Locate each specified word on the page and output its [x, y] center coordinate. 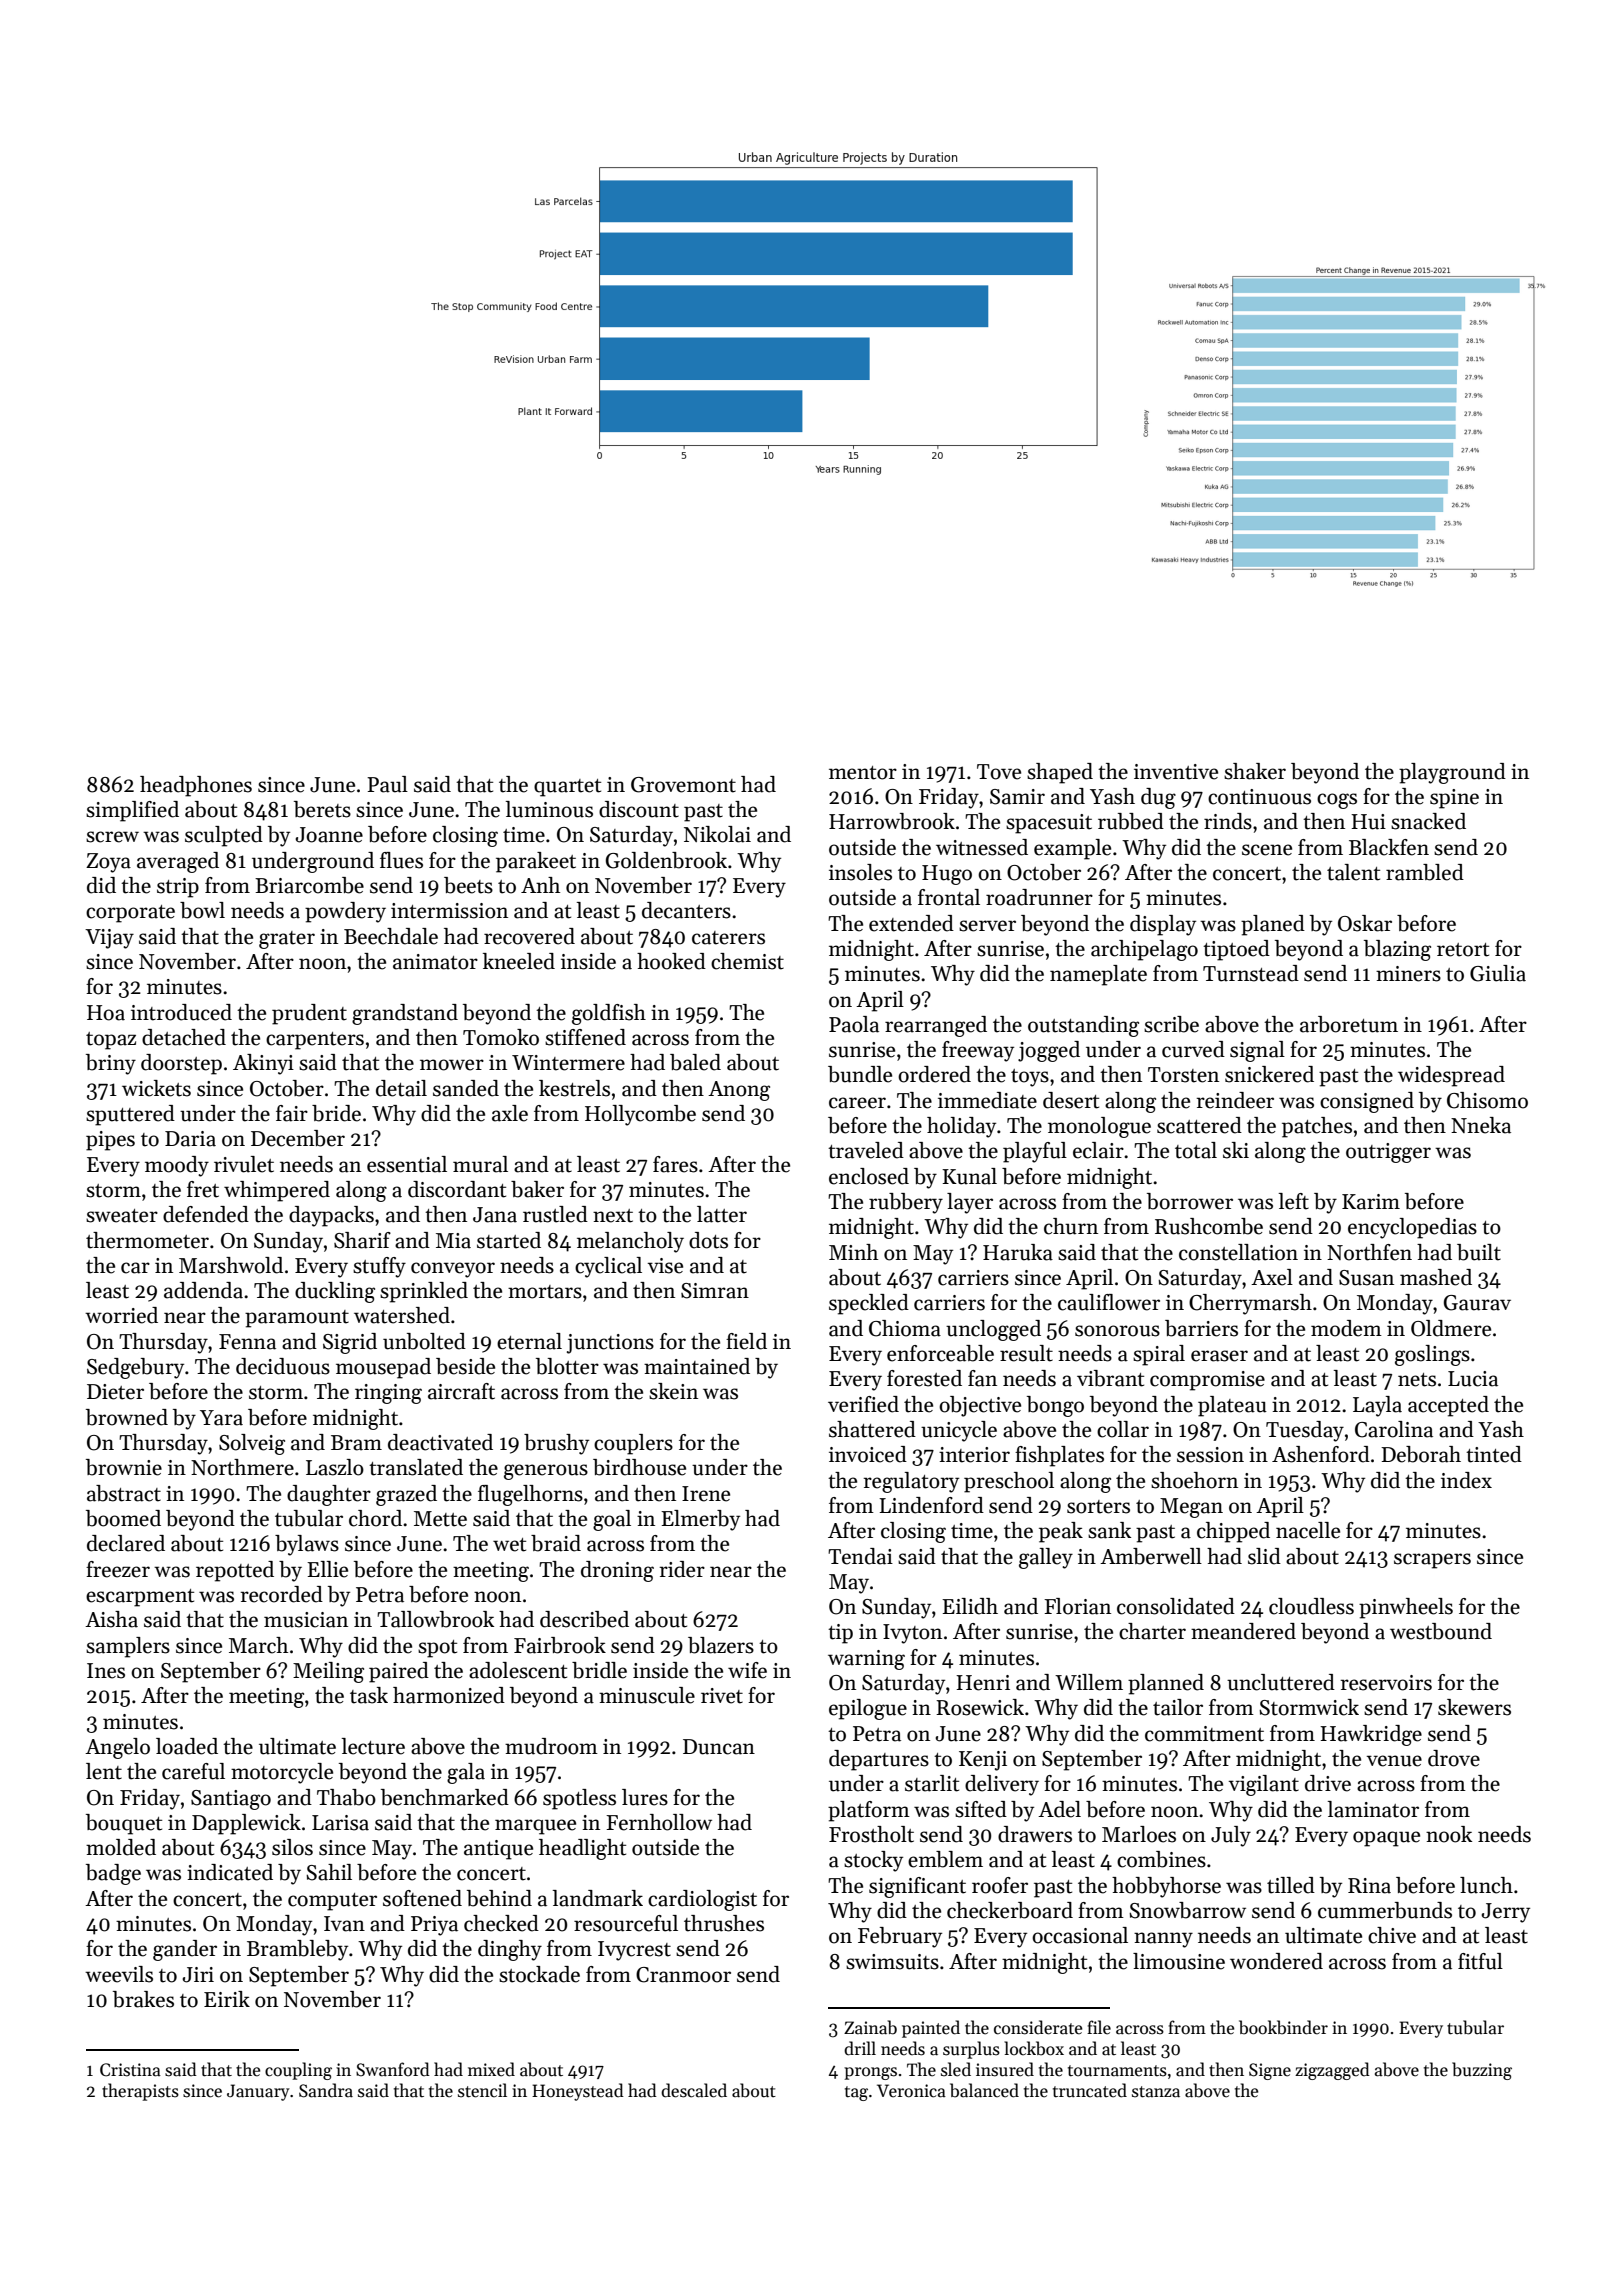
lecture [373, 1746]
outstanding [1083, 1026]
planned [1166, 1684]
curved [1193, 1049]
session [1210, 1455]
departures [879, 1760]
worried [121, 1315]
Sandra [326, 2090]
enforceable [940, 1353]
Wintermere [568, 1063]
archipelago [1144, 950]
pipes [110, 1141]
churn [1071, 1226]
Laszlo [335, 1467]
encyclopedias [1412, 1228]
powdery [345, 912]
